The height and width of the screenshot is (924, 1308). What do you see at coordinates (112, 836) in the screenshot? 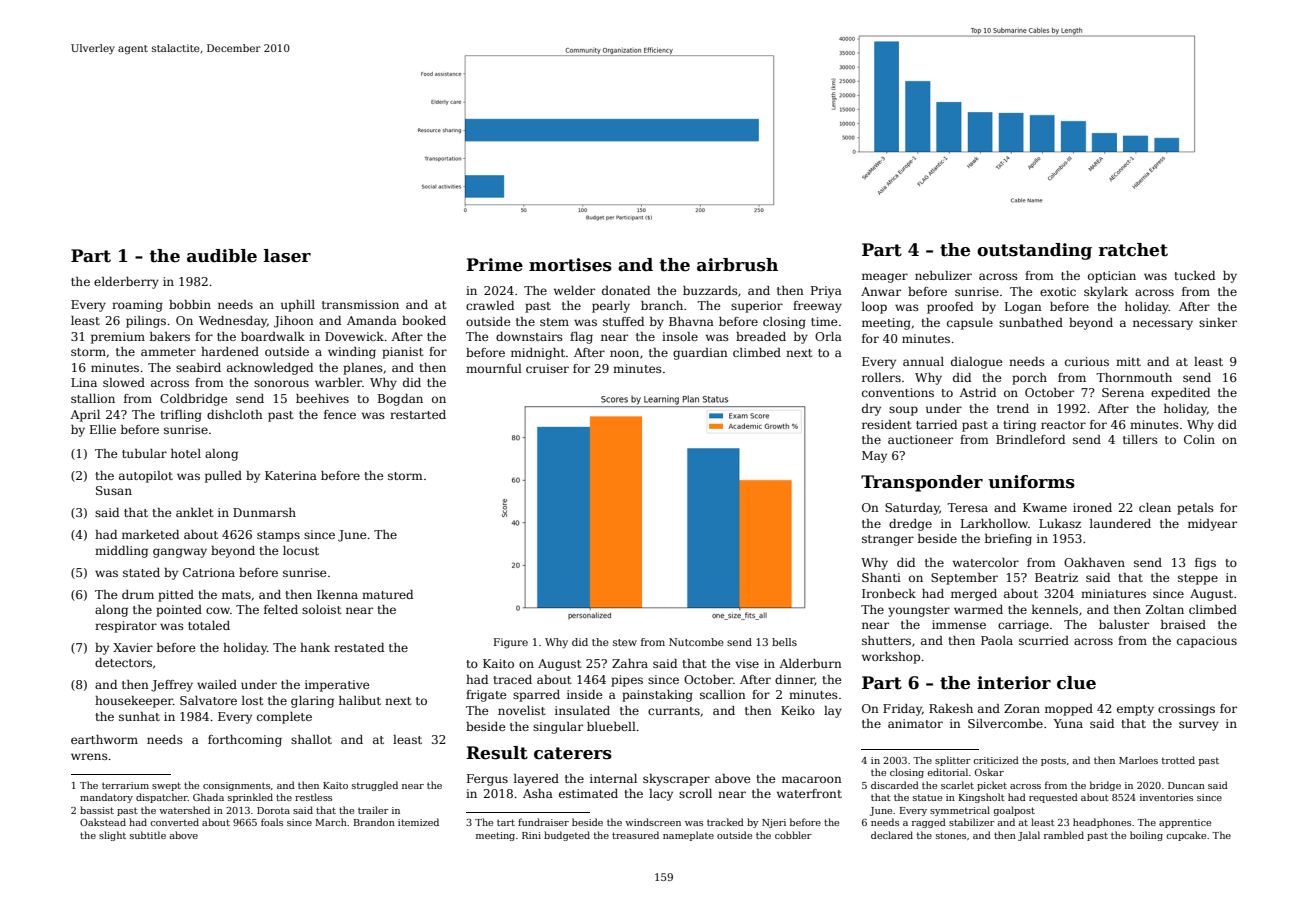
I see `slight` at bounding box center [112, 836].
